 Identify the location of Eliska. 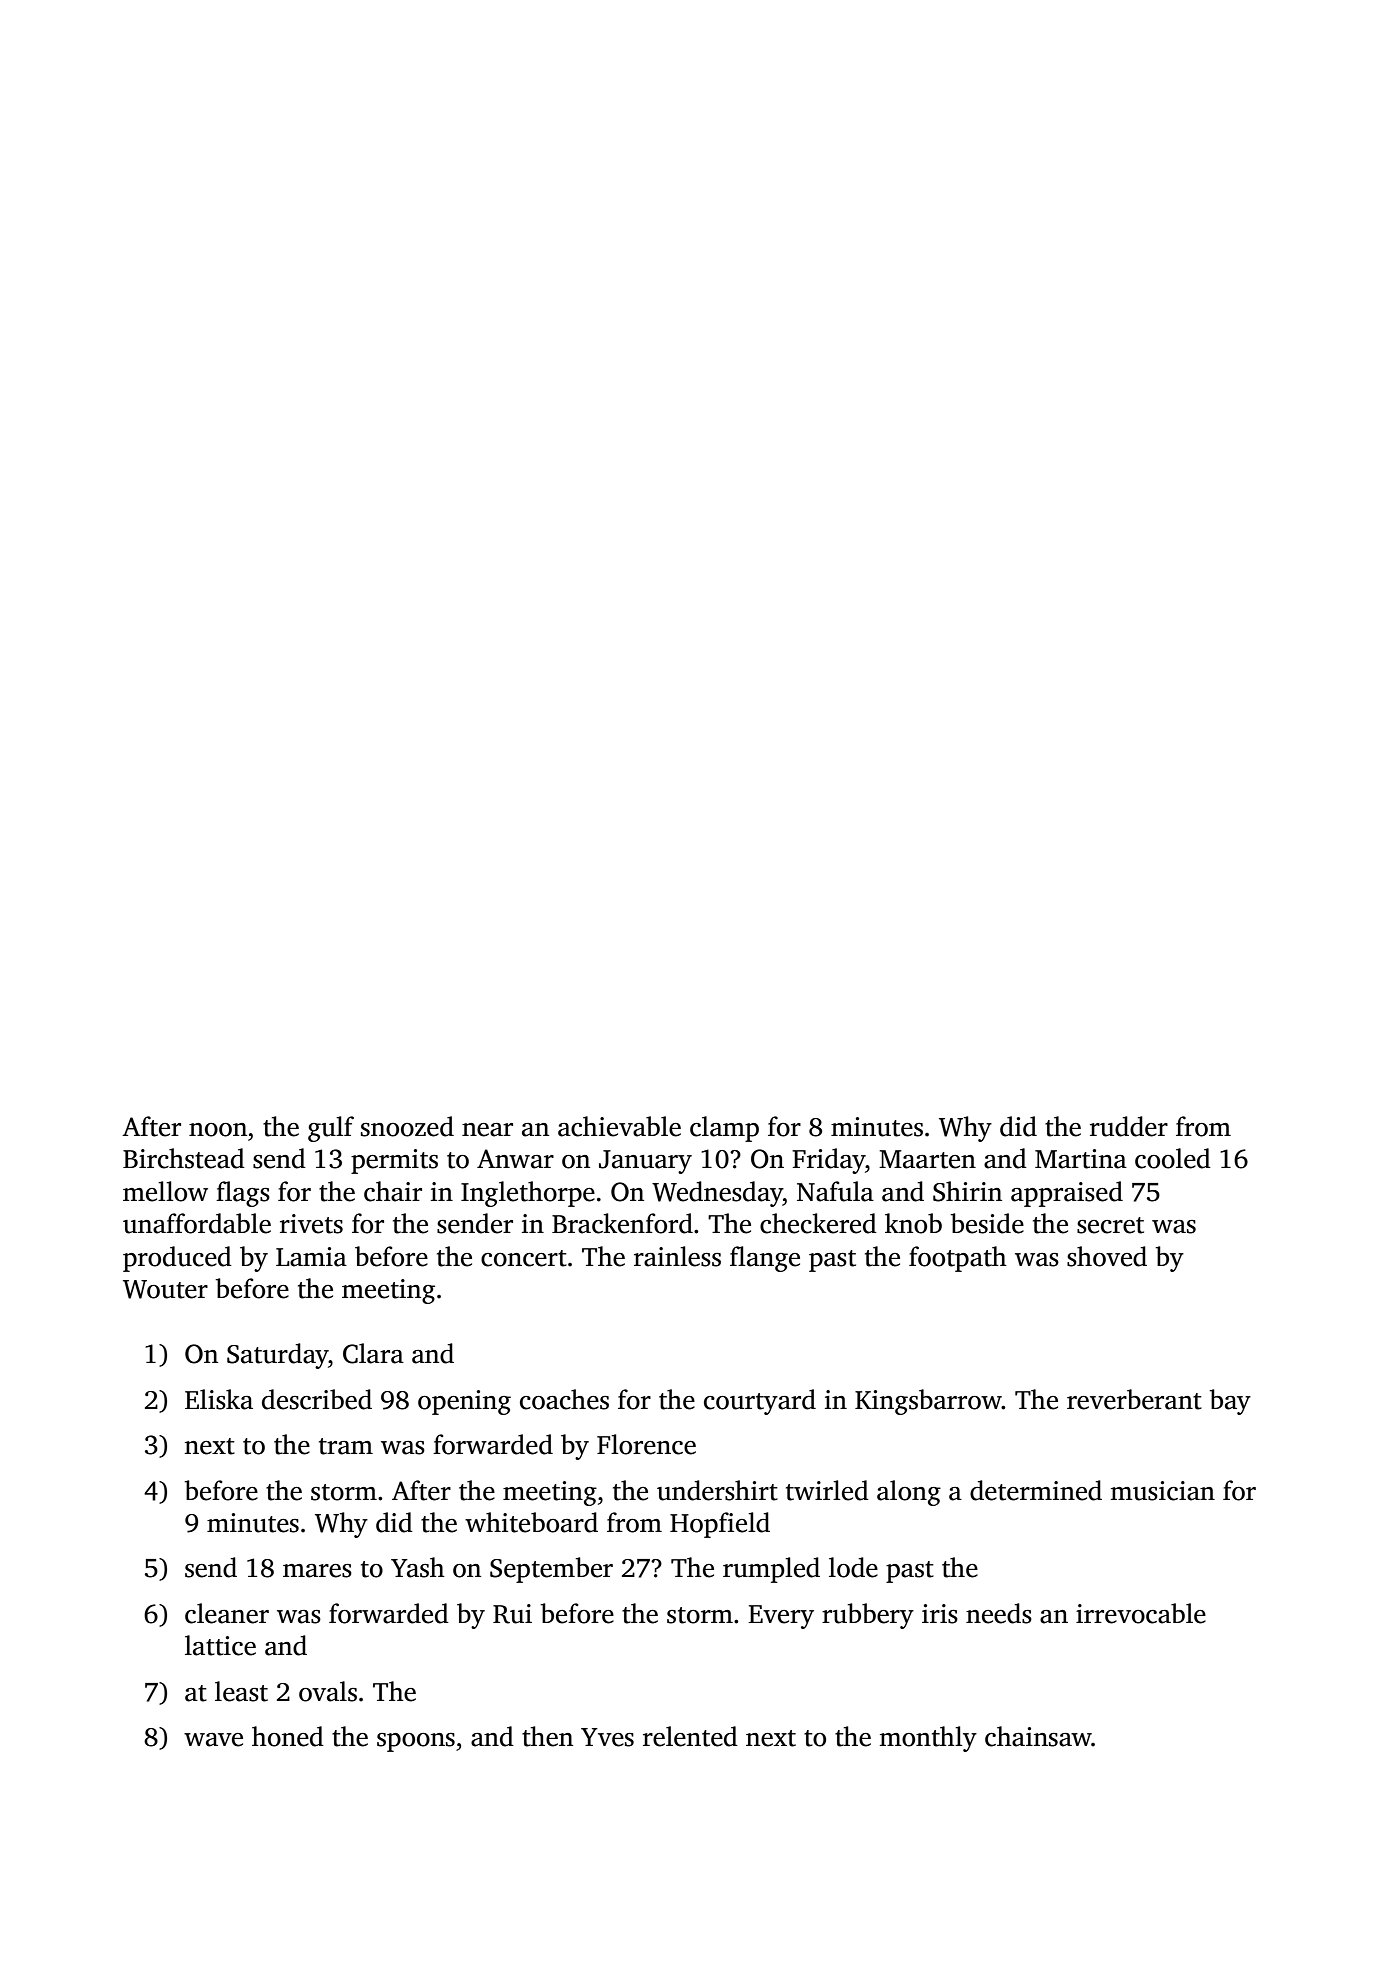
(219, 1399).
